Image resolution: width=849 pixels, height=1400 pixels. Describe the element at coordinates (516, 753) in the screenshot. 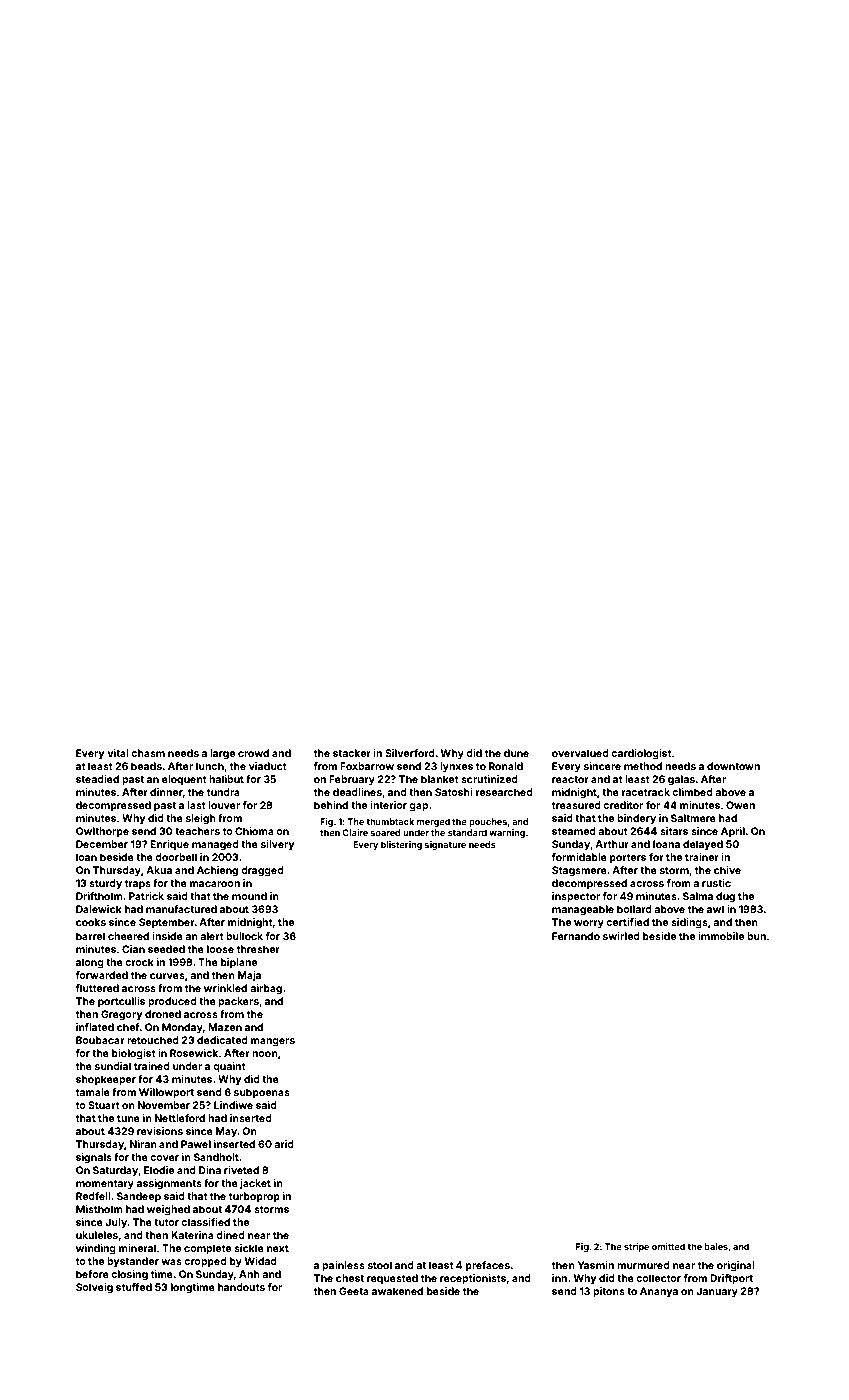

I see `dune` at that location.
